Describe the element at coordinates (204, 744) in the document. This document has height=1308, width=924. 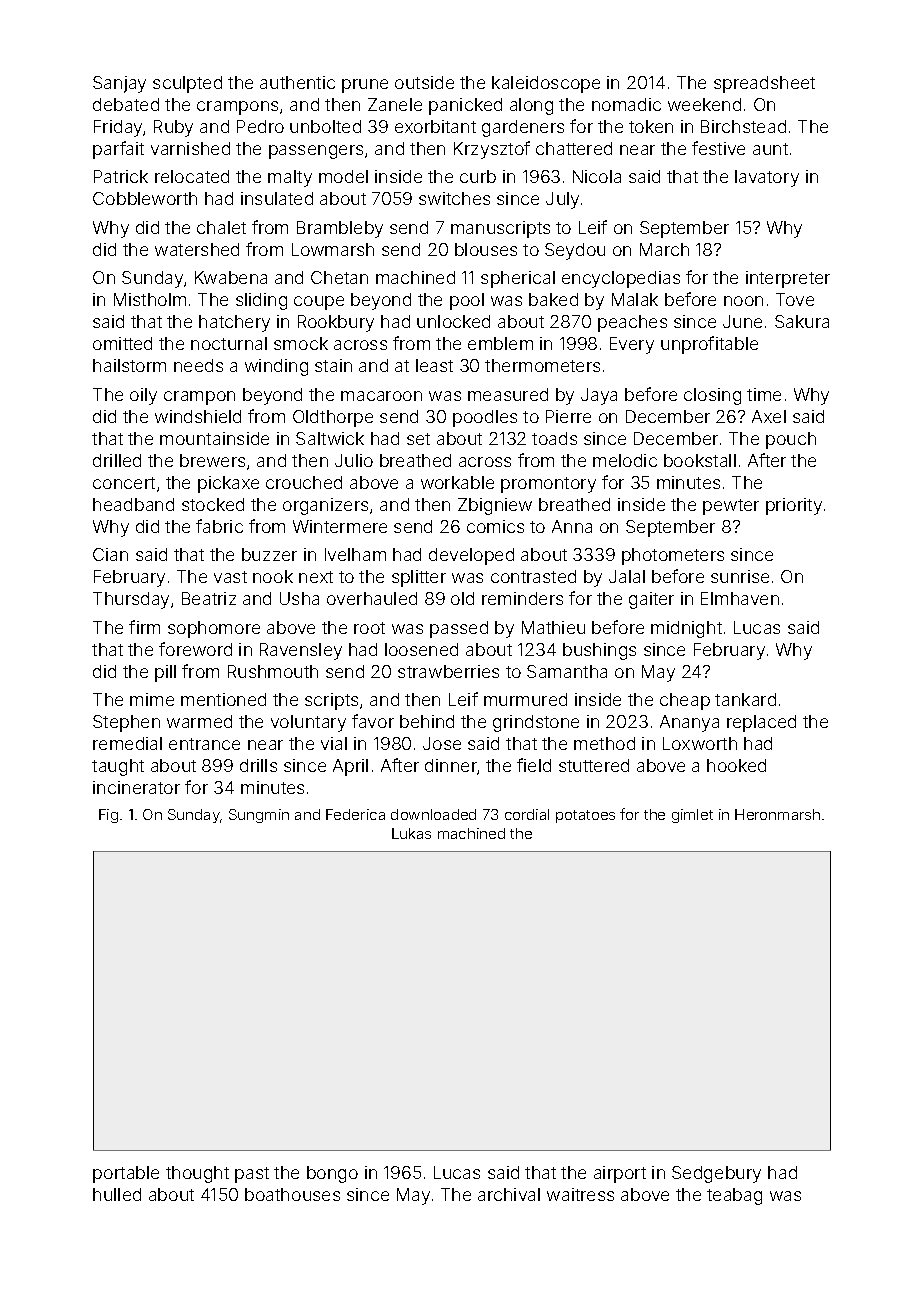
I see `entrance` at that location.
